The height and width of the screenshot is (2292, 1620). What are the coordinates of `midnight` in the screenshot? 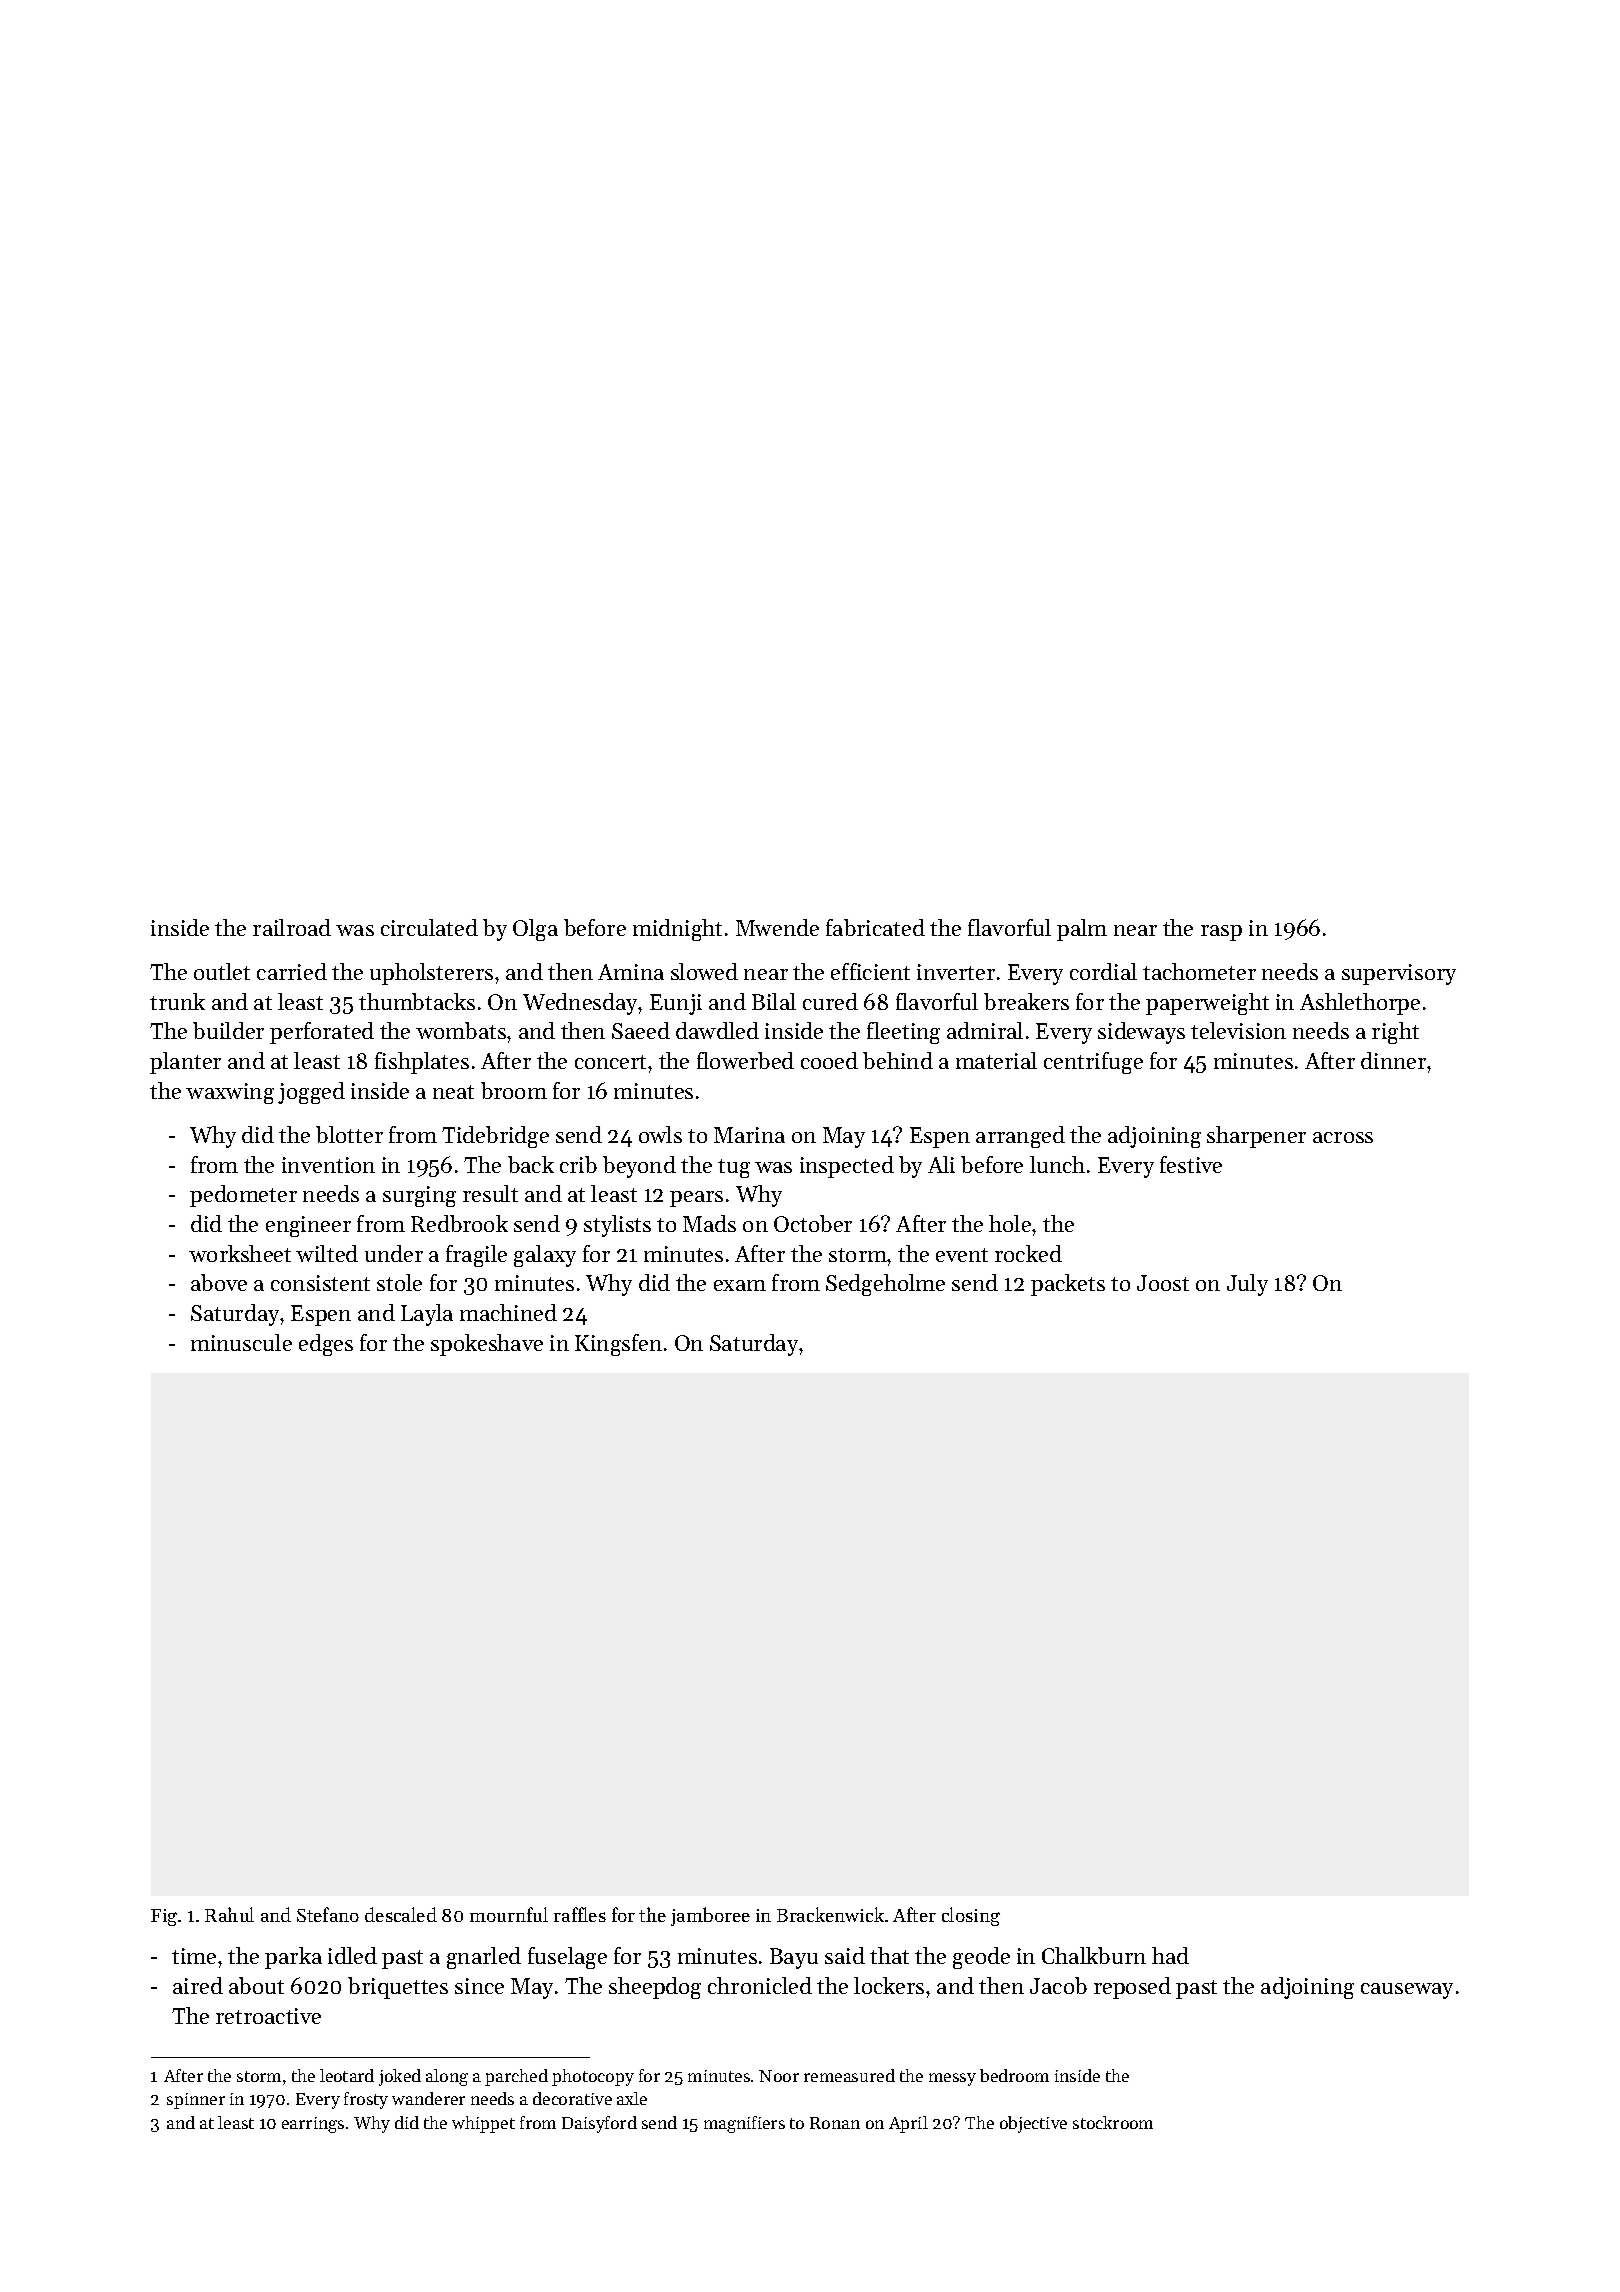 It's located at (677, 930).
